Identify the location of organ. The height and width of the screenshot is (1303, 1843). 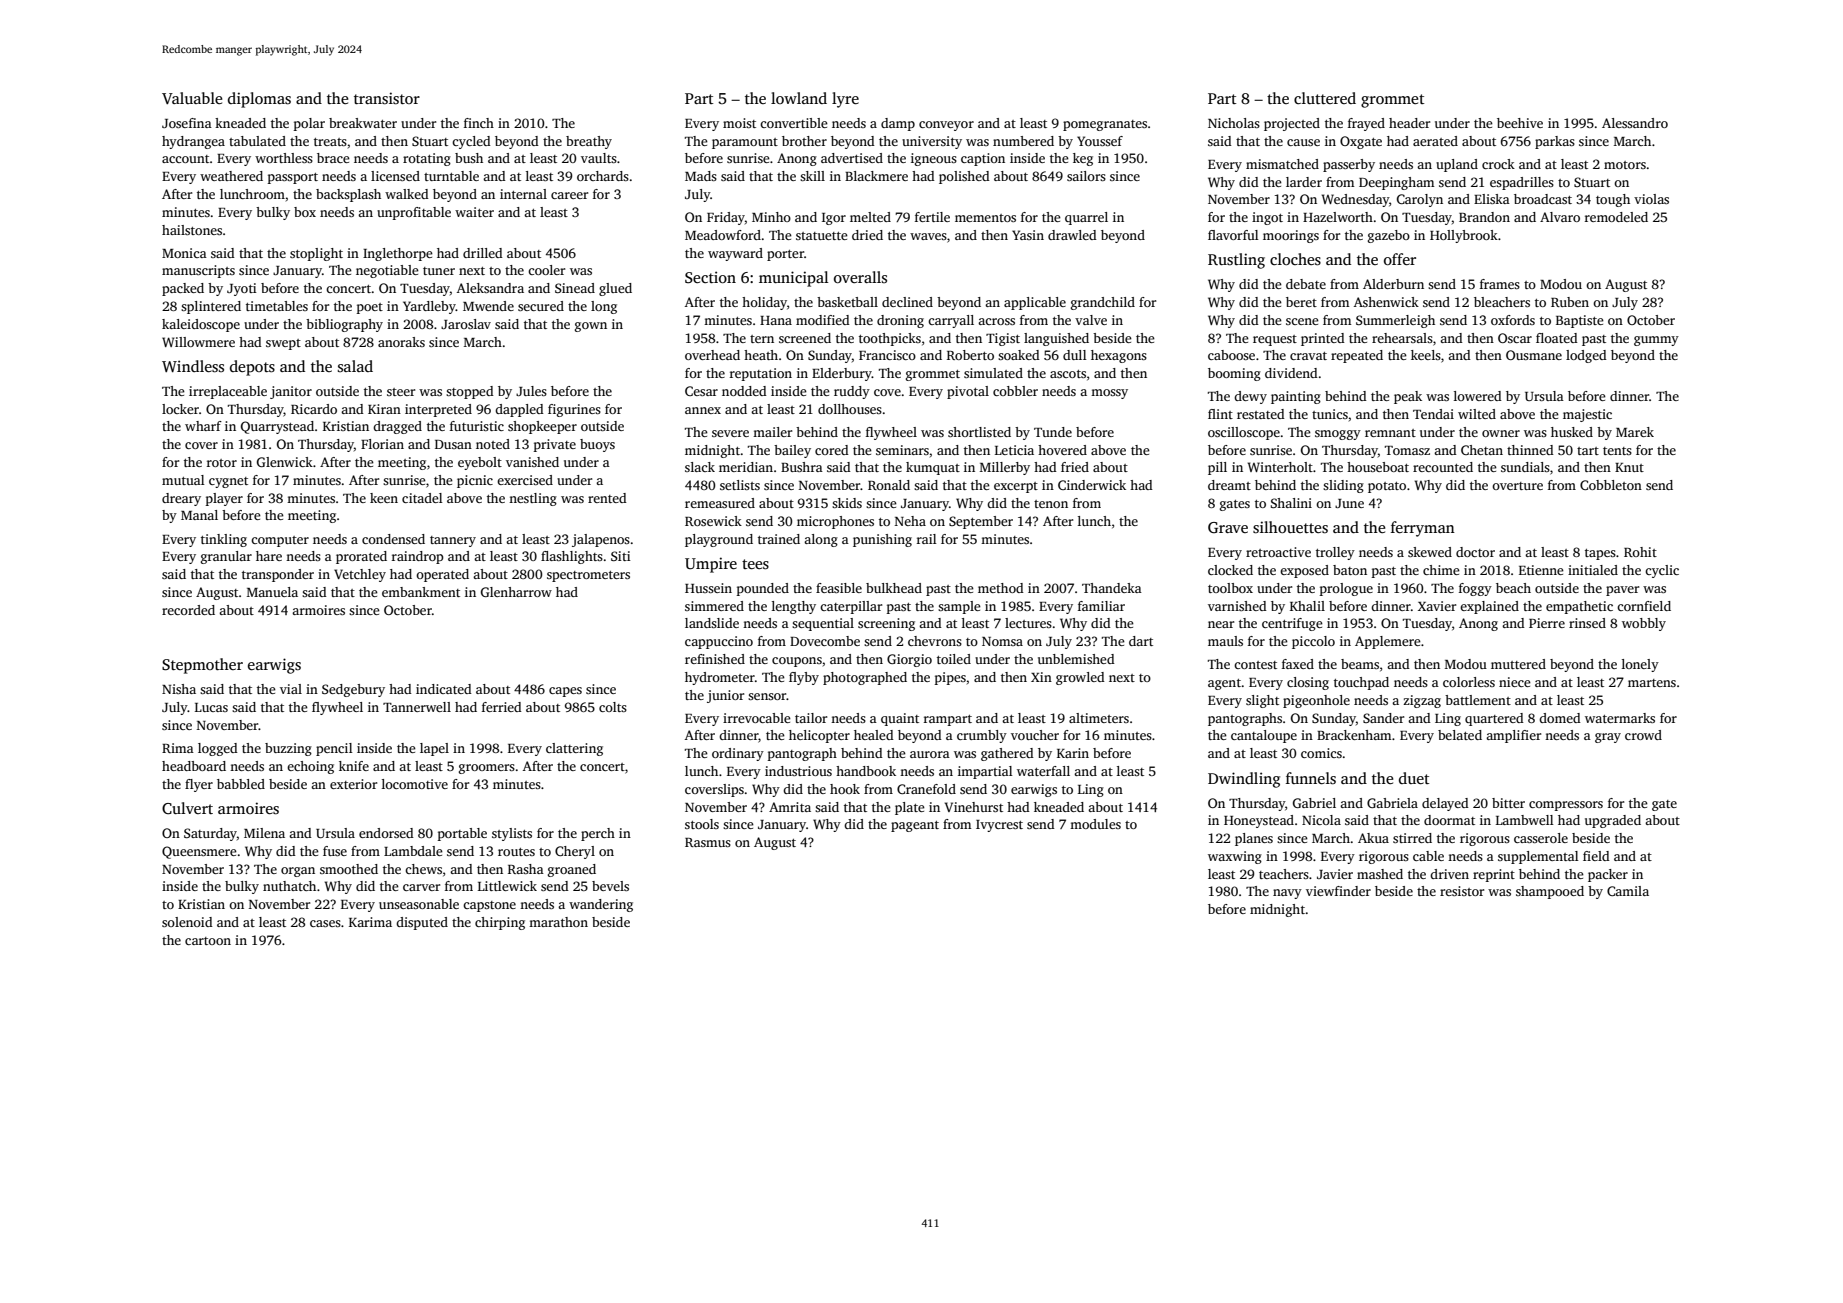
(298, 872).
